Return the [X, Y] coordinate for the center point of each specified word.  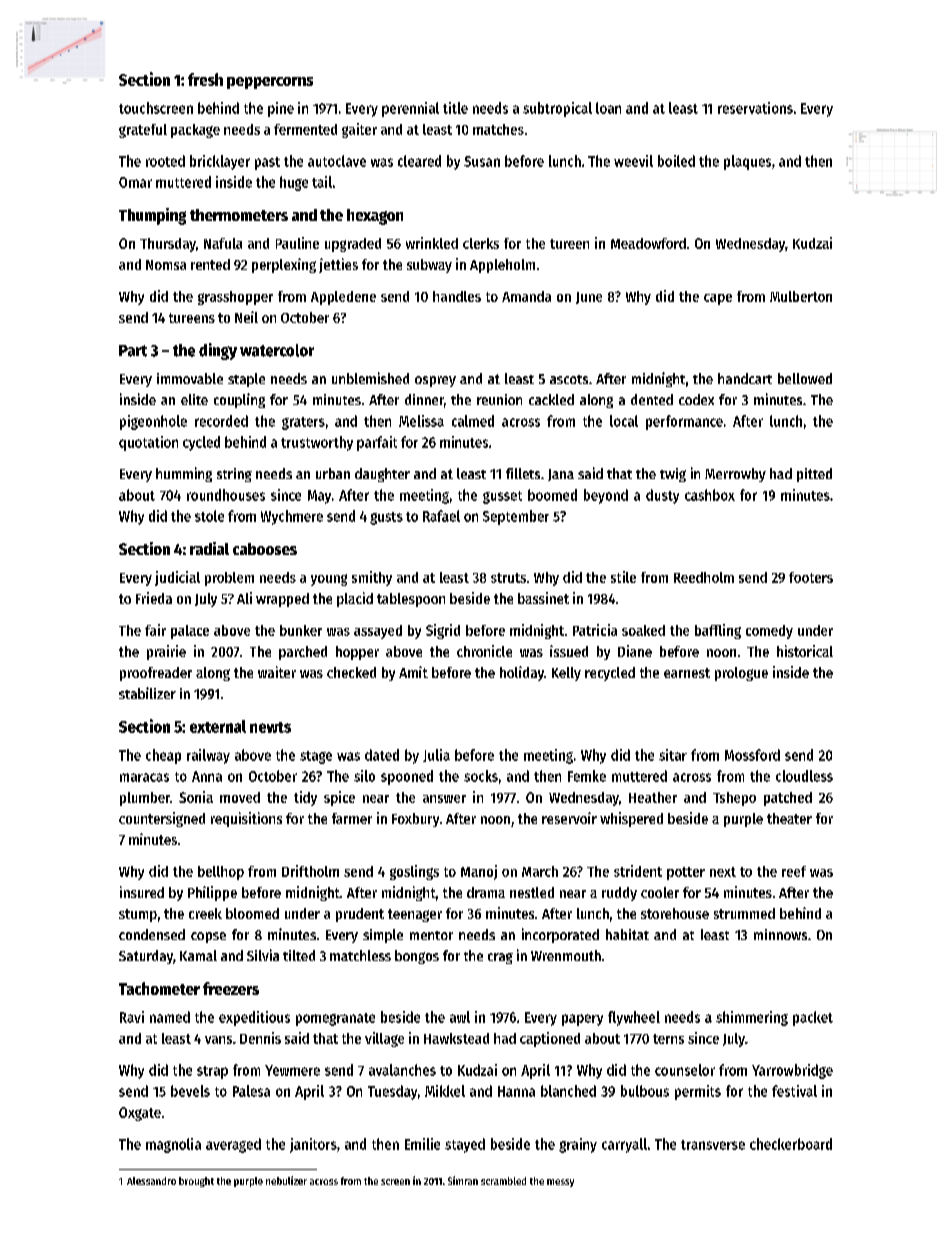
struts [508, 578]
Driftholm [310, 871]
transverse [713, 1145]
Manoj [479, 872]
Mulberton [801, 296]
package [195, 131]
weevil [633, 161]
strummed [744, 913]
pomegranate [335, 1019]
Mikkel [445, 1091]
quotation [148, 443]
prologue [741, 674]
